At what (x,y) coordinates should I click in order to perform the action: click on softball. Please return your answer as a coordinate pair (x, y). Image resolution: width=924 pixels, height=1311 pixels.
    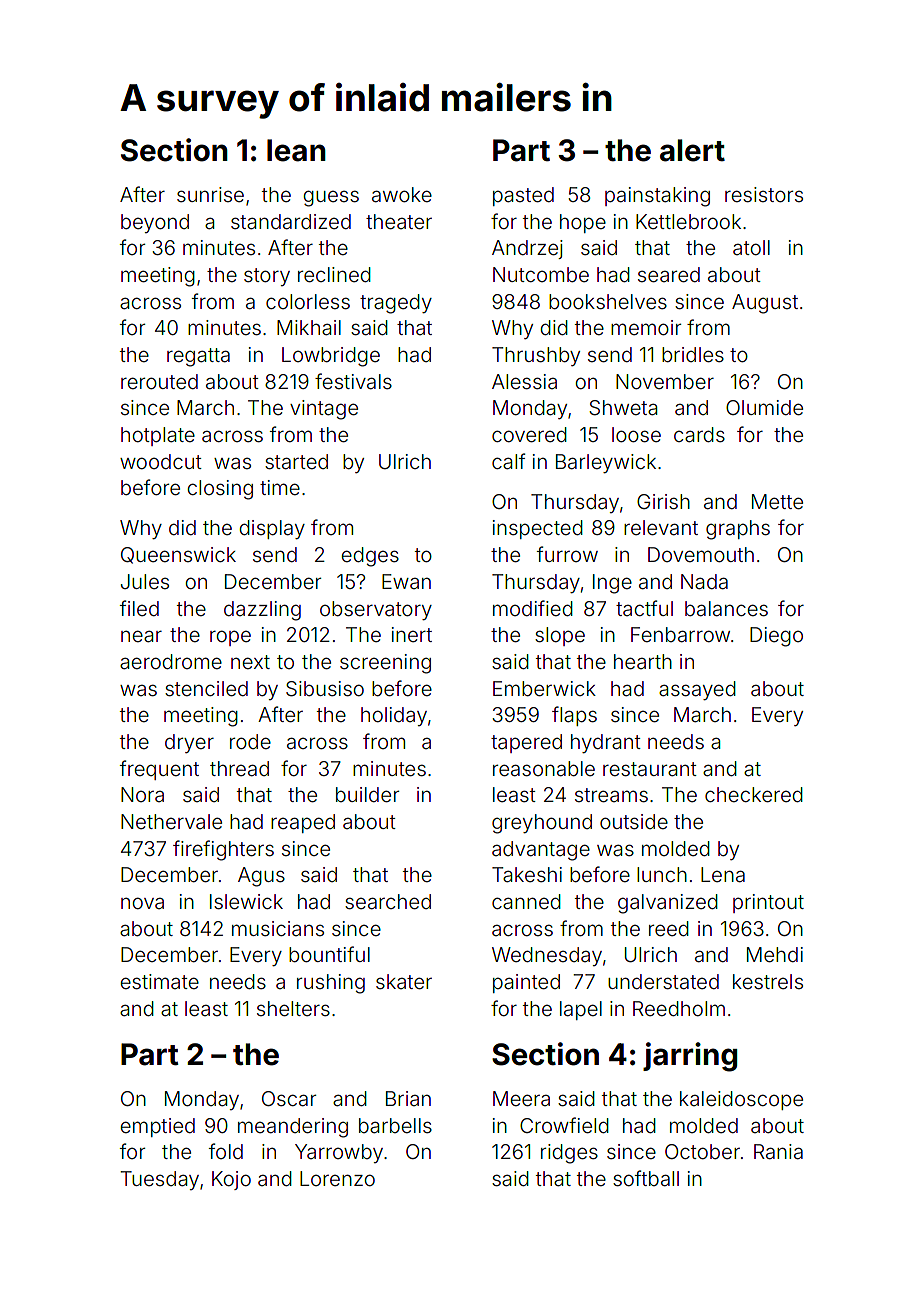
    Looking at the image, I should click on (646, 1178).
